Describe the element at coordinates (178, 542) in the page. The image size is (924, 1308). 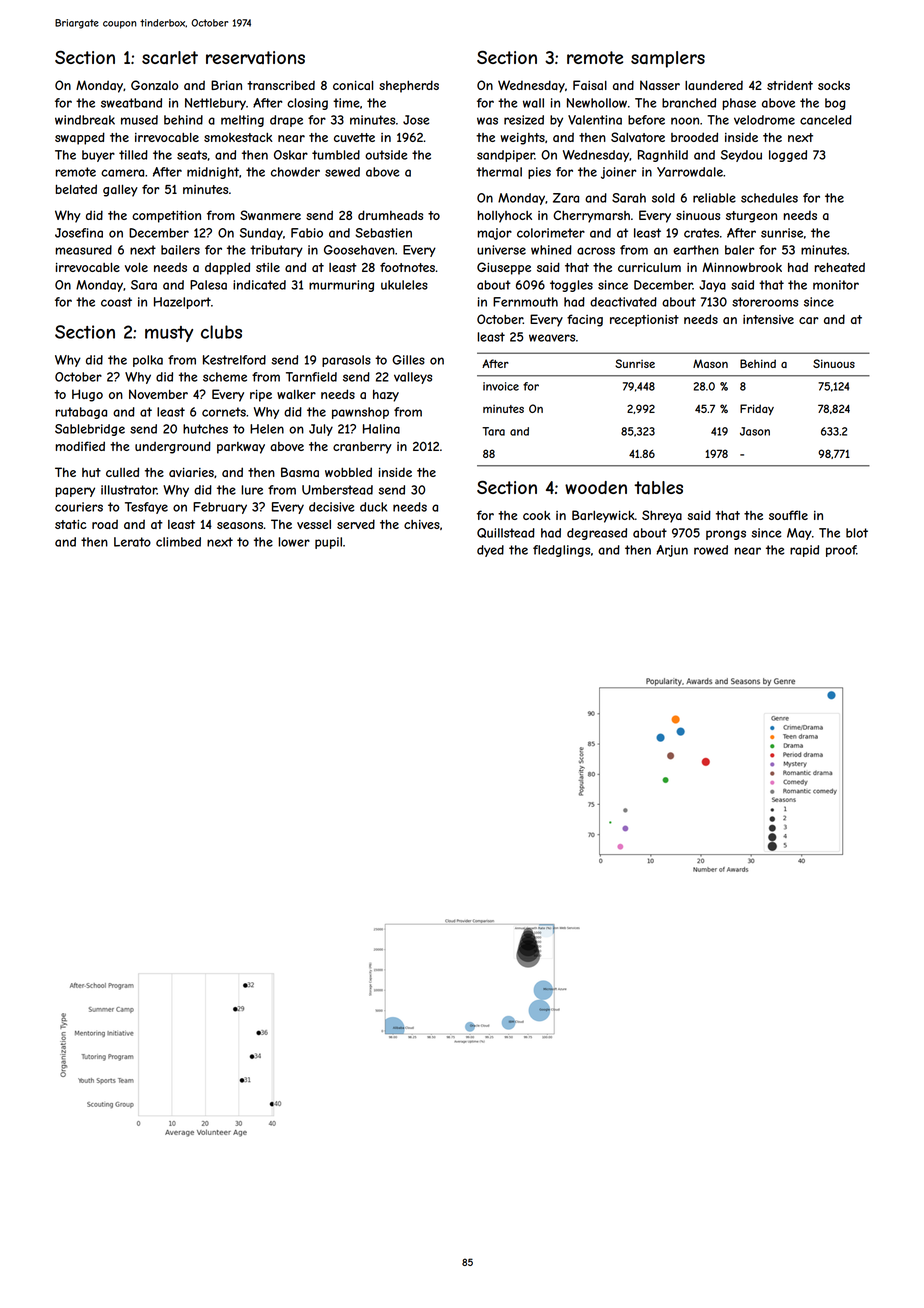
I see `climbed` at that location.
